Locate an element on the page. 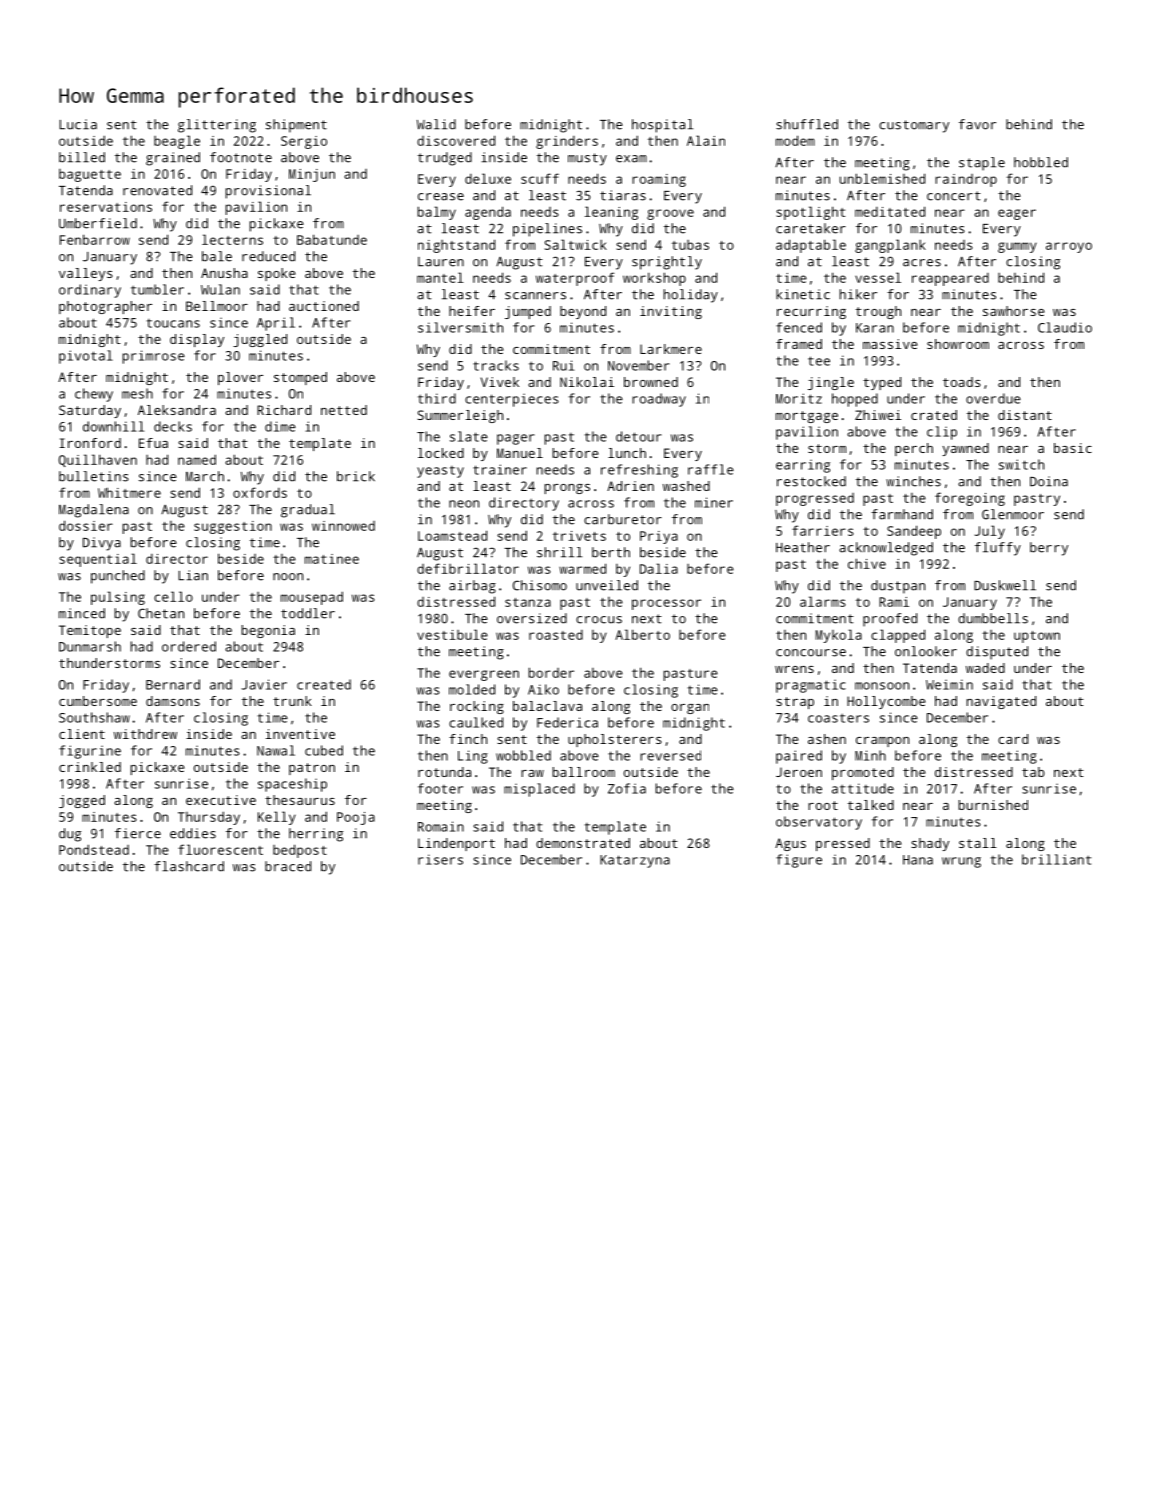  oxfords is located at coordinates (260, 492).
